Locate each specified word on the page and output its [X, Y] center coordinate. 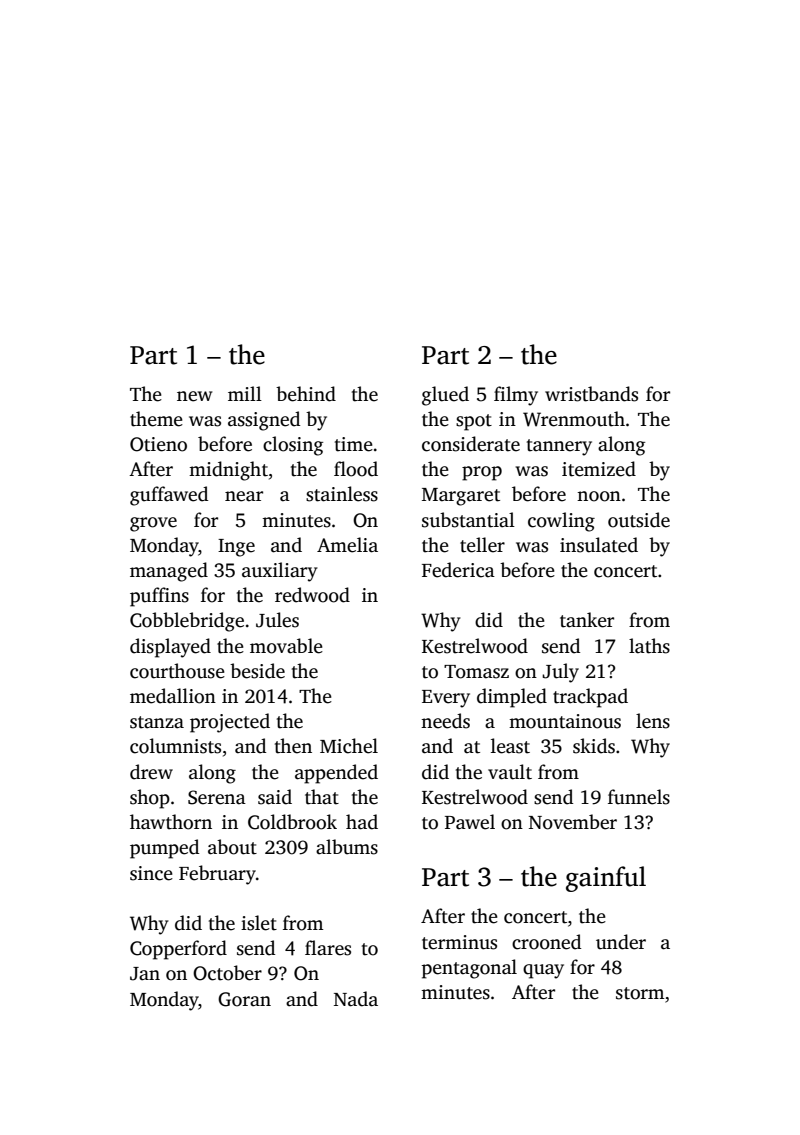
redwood [312, 595]
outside [639, 520]
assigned [264, 421]
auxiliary [280, 572]
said [275, 797]
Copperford [178, 950]
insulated [599, 545]
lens [653, 721]
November [573, 822]
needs [445, 721]
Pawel [470, 822]
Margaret [461, 497]
